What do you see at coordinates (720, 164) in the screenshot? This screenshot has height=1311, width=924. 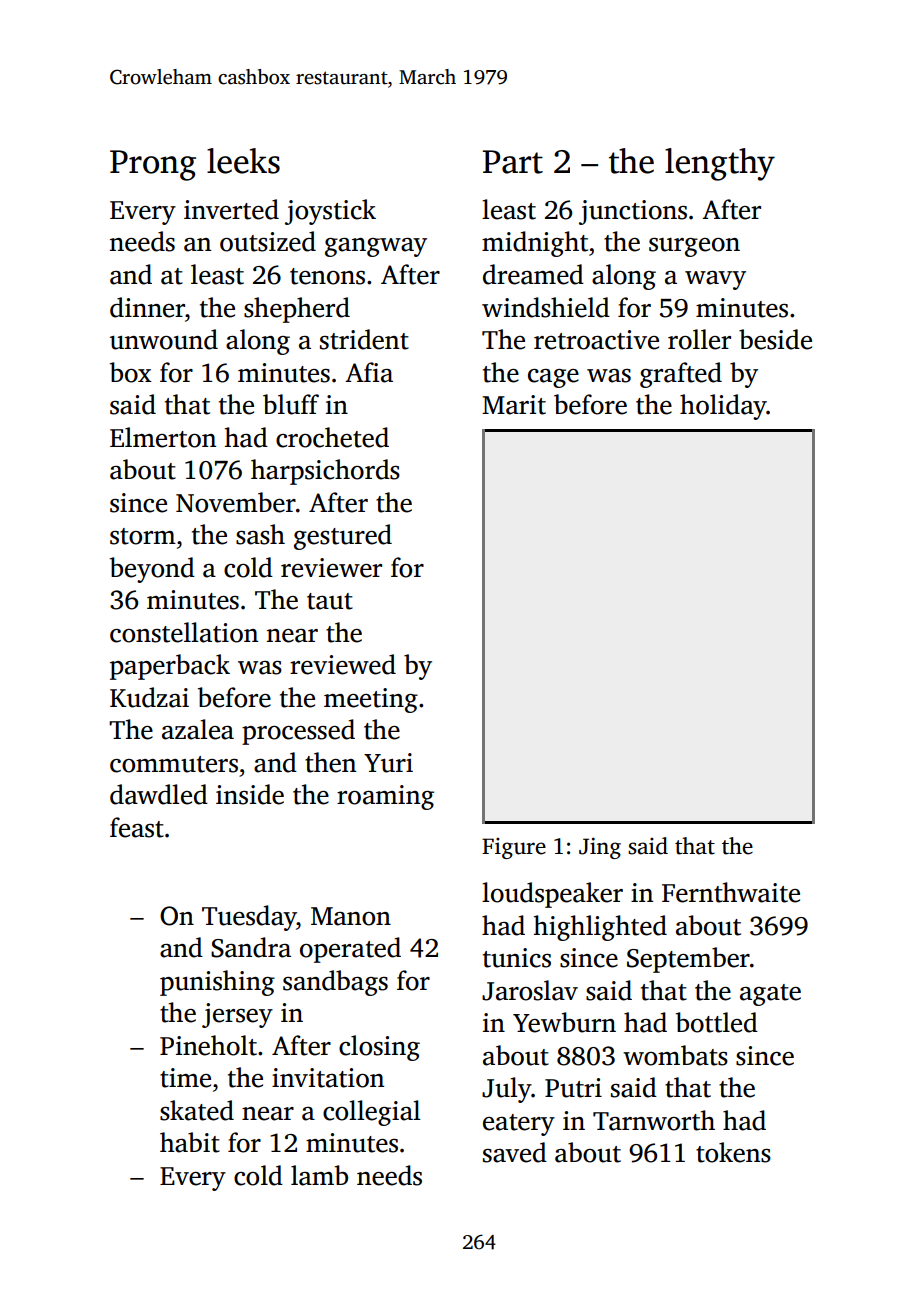 I see `lengthy` at bounding box center [720, 164].
